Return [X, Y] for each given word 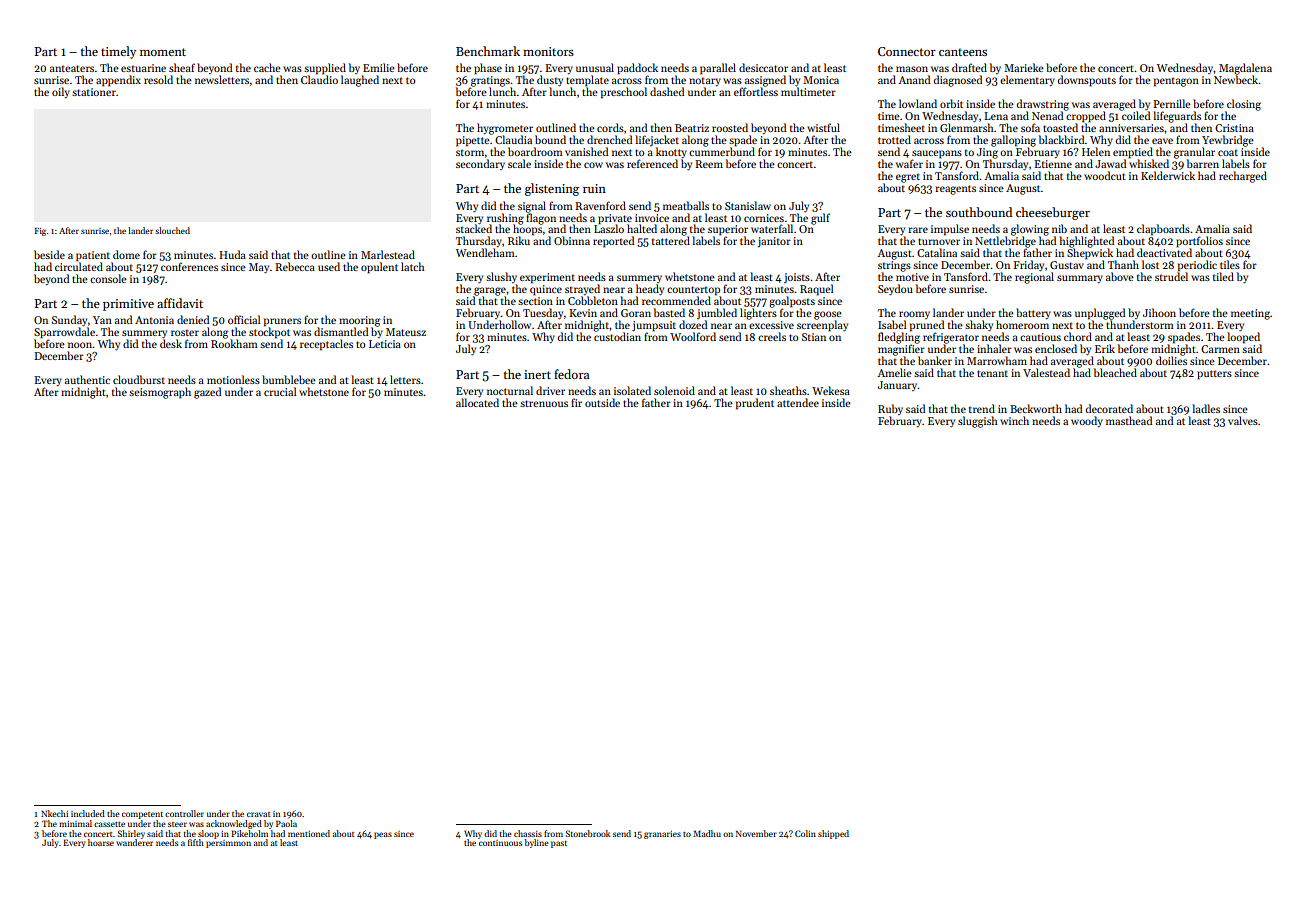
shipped [833, 834]
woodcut [1105, 175]
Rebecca [295, 266]
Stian [814, 337]
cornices [764, 218]
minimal [75, 823]
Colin [805, 833]
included [88, 813]
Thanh [1123, 264]
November [756, 833]
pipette [473, 141]
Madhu [707, 833]
